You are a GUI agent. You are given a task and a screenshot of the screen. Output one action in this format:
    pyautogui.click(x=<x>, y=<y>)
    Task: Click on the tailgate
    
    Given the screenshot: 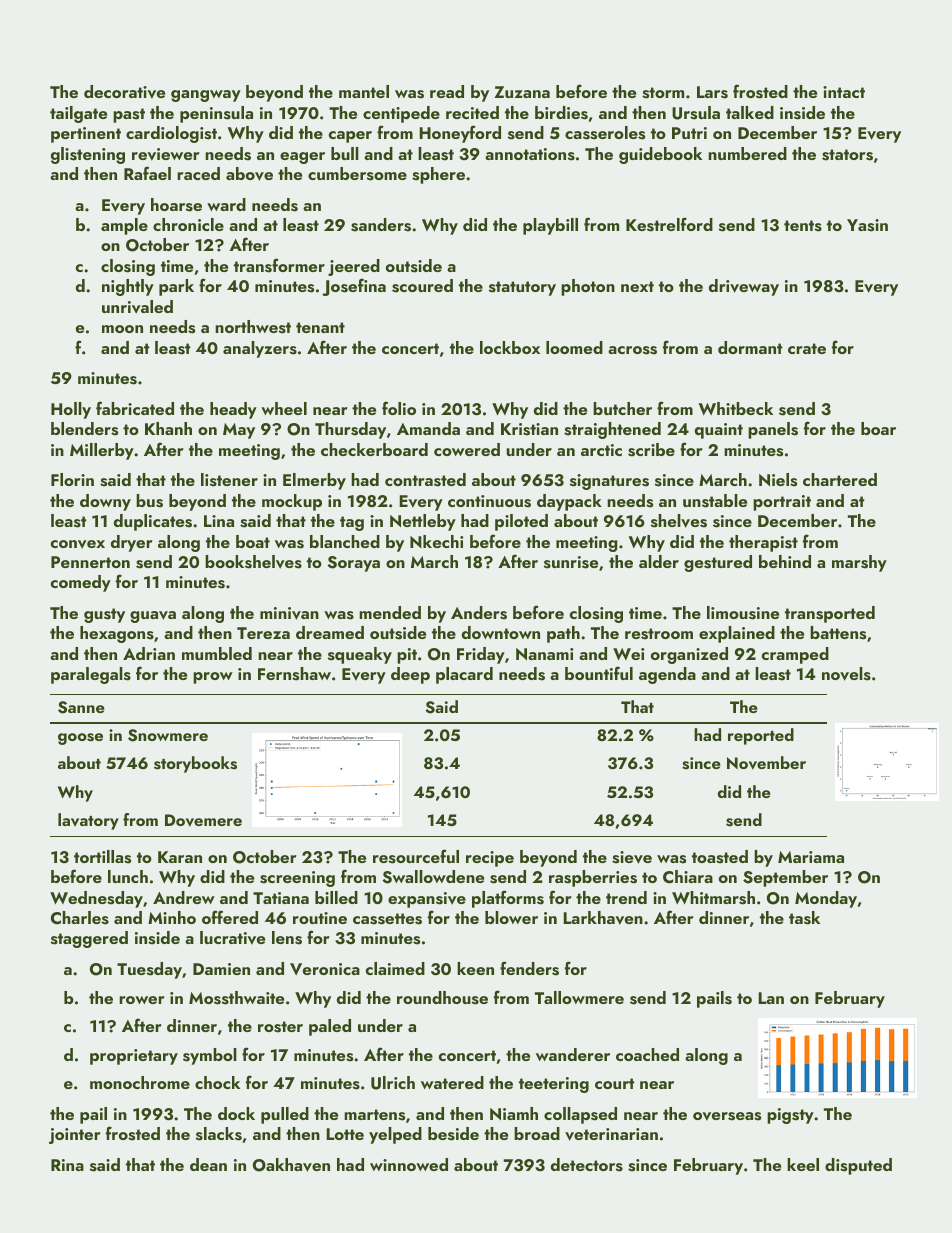 What is the action you would take?
    pyautogui.click(x=78, y=114)
